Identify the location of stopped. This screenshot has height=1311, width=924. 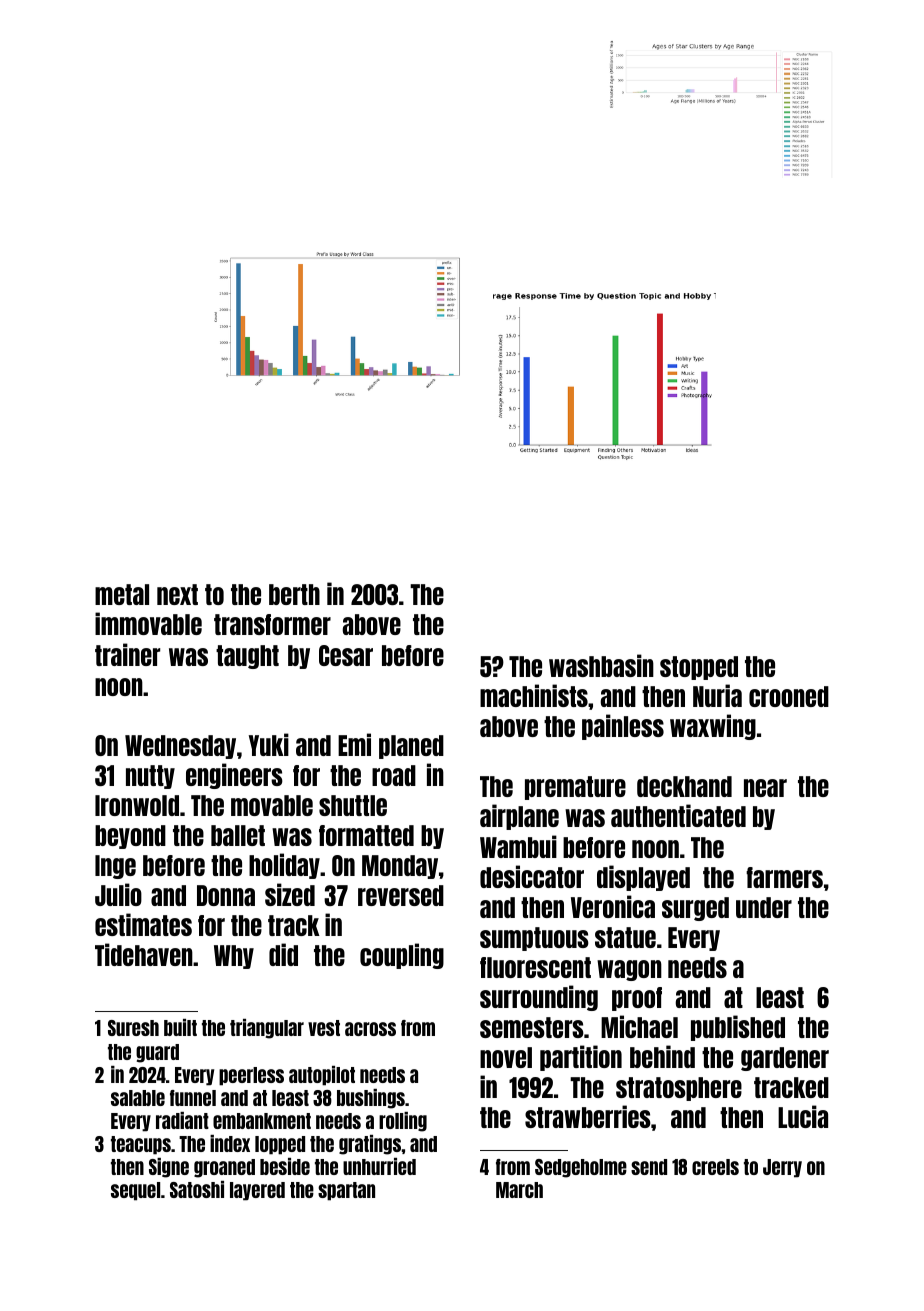
(699, 668).
